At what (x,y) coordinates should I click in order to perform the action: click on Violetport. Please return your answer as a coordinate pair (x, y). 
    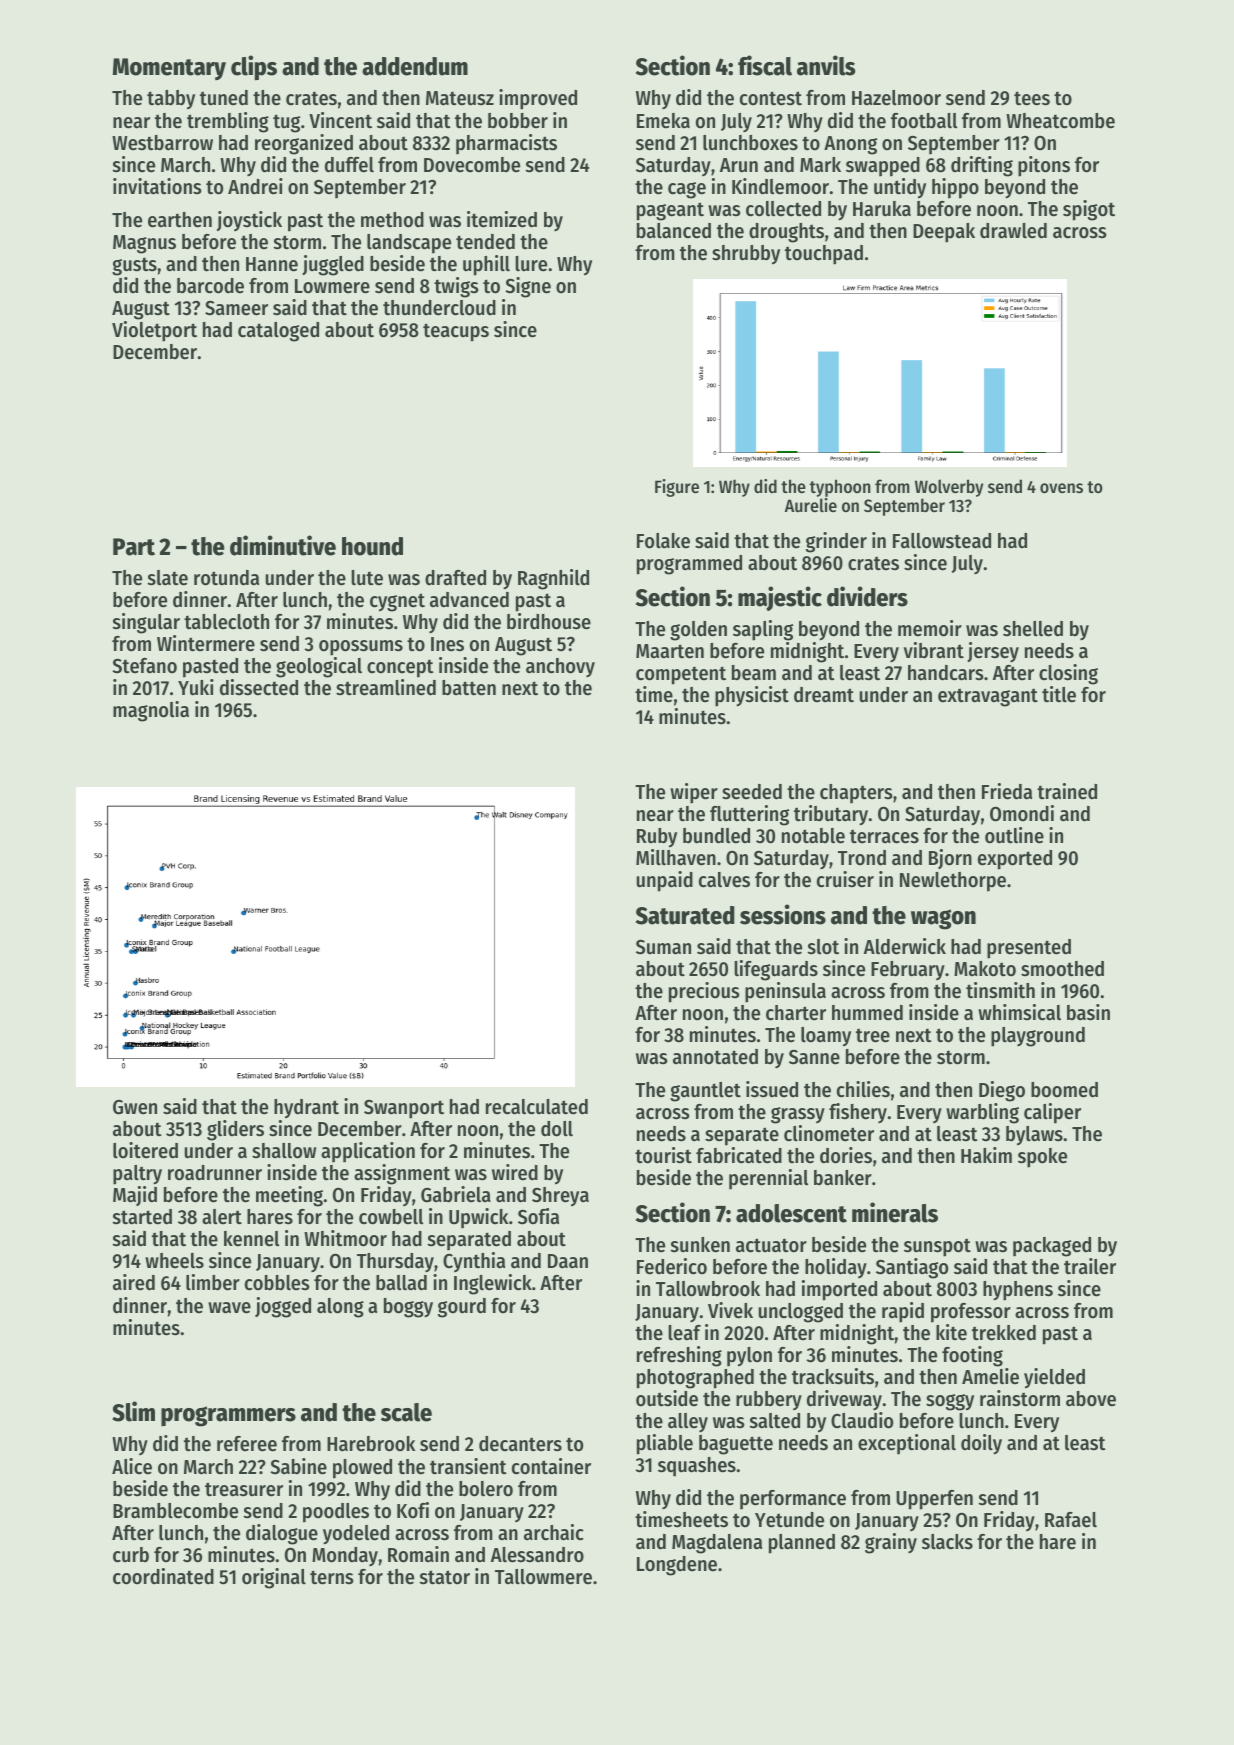
    Looking at the image, I should click on (154, 331).
